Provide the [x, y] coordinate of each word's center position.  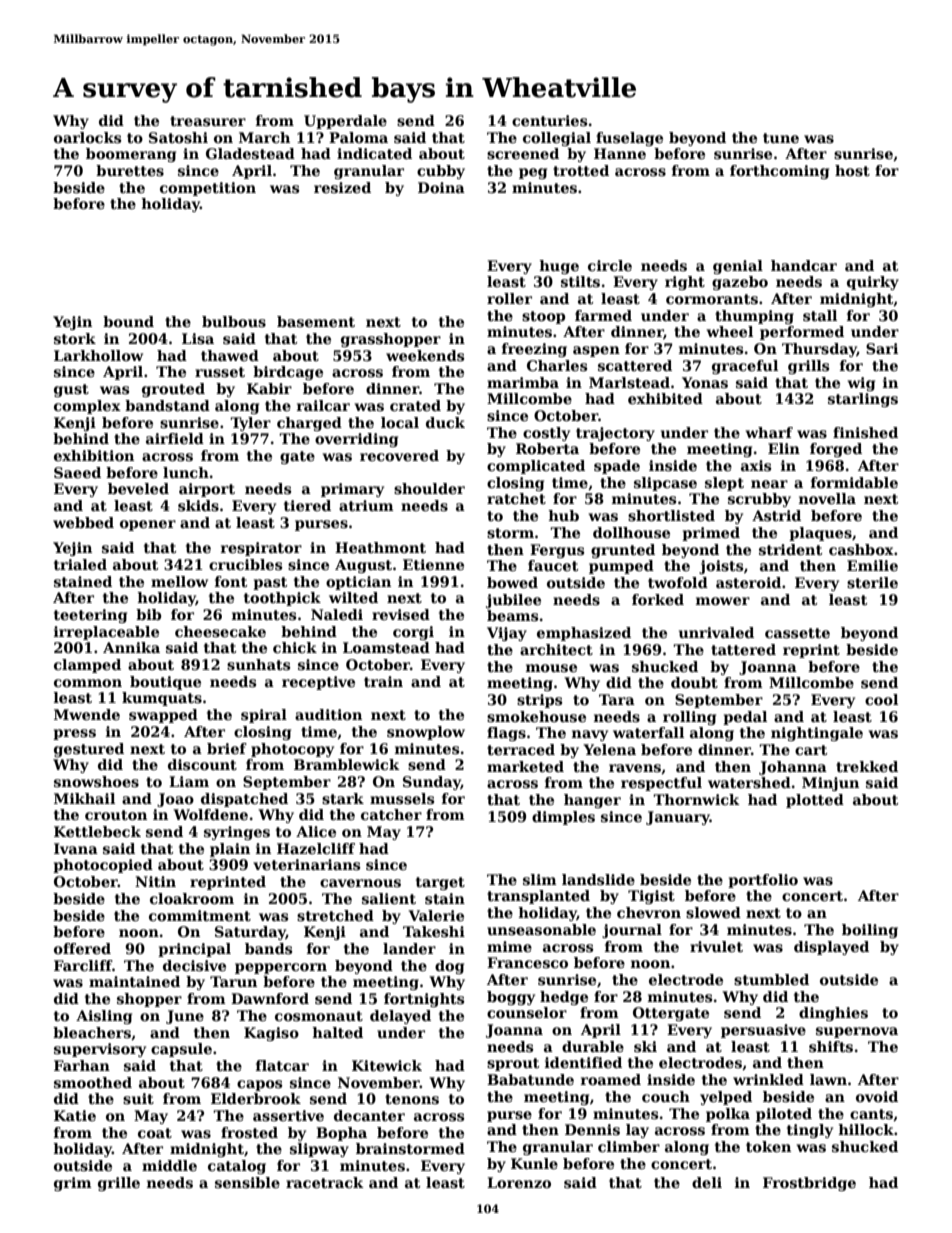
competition [208, 189]
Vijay [507, 634]
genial [738, 267]
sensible [247, 1182]
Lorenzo [519, 1182]
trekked [867, 766]
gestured [89, 750]
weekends [425, 355]
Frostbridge [809, 1184]
